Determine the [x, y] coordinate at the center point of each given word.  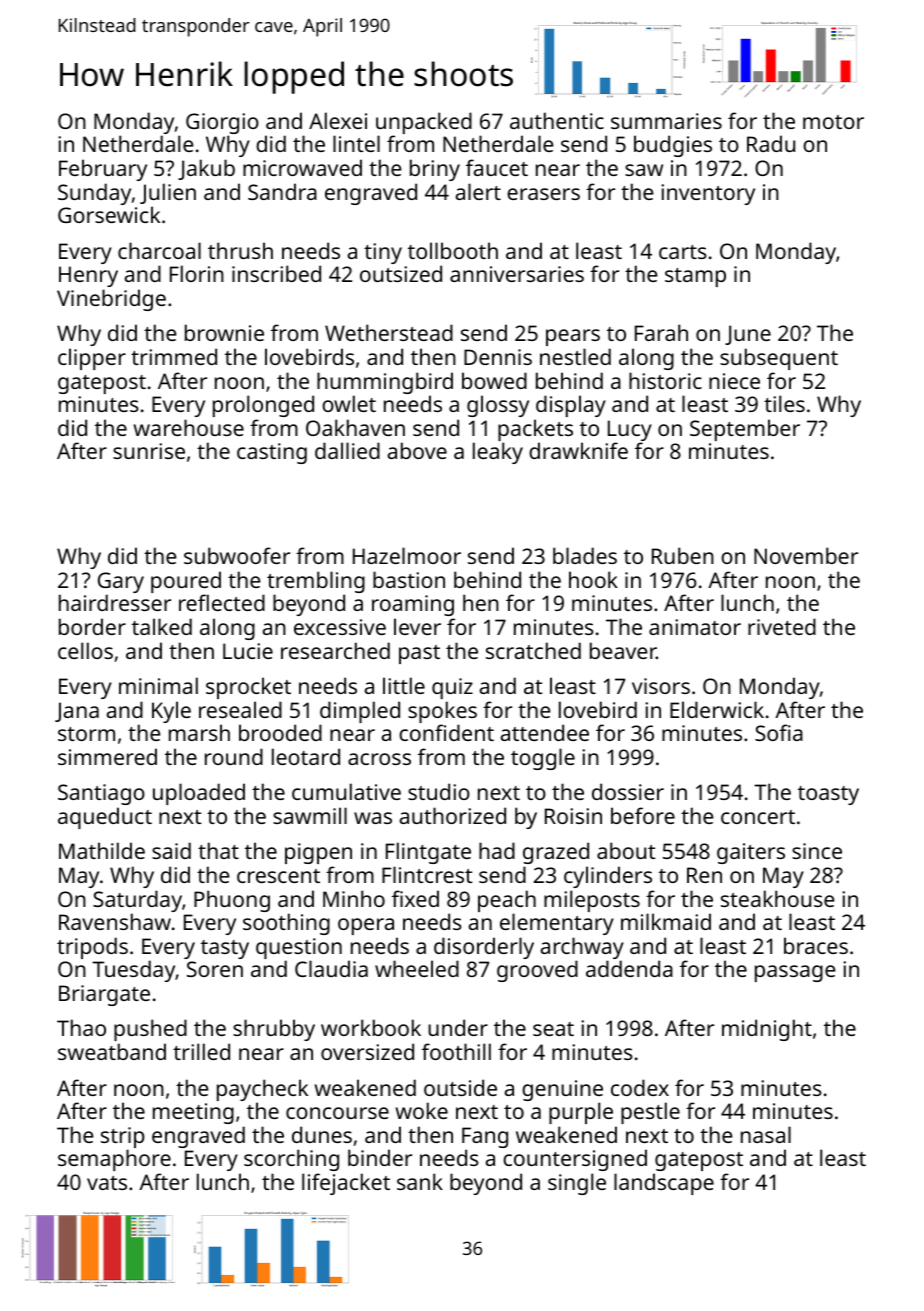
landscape [664, 1184]
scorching [291, 1160]
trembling [316, 582]
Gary [121, 582]
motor [833, 122]
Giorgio [222, 123]
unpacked [424, 123]
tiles [784, 403]
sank [420, 1181]
